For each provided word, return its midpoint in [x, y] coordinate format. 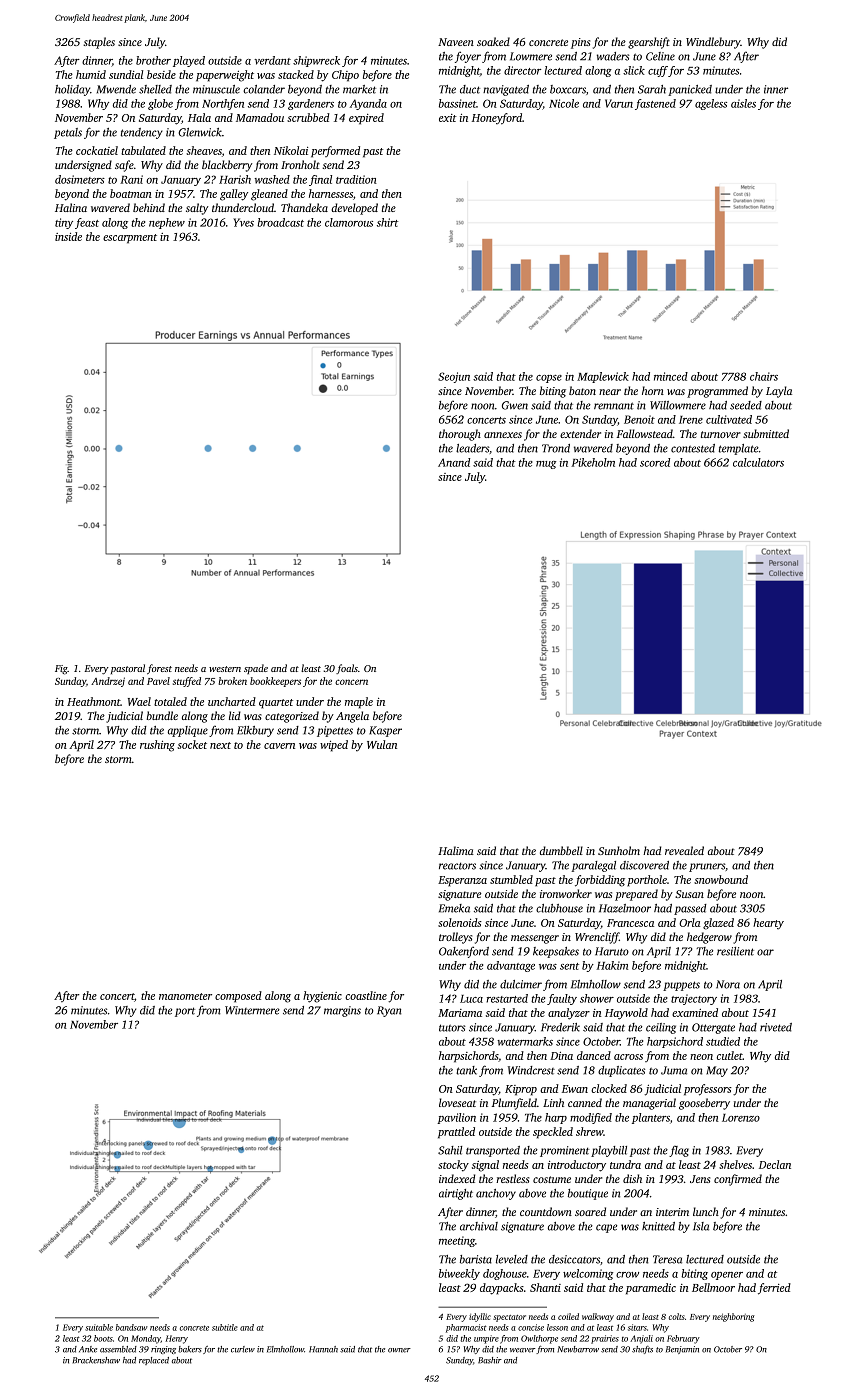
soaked [493, 41]
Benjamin [682, 1350]
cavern [279, 746]
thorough [460, 435]
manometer [185, 996]
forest [159, 669]
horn [653, 390]
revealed [684, 850]
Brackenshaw [96, 1360]
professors [708, 1090]
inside [68, 236]
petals [68, 133]
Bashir [490, 1360]
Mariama [460, 1013]
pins [580, 43]
